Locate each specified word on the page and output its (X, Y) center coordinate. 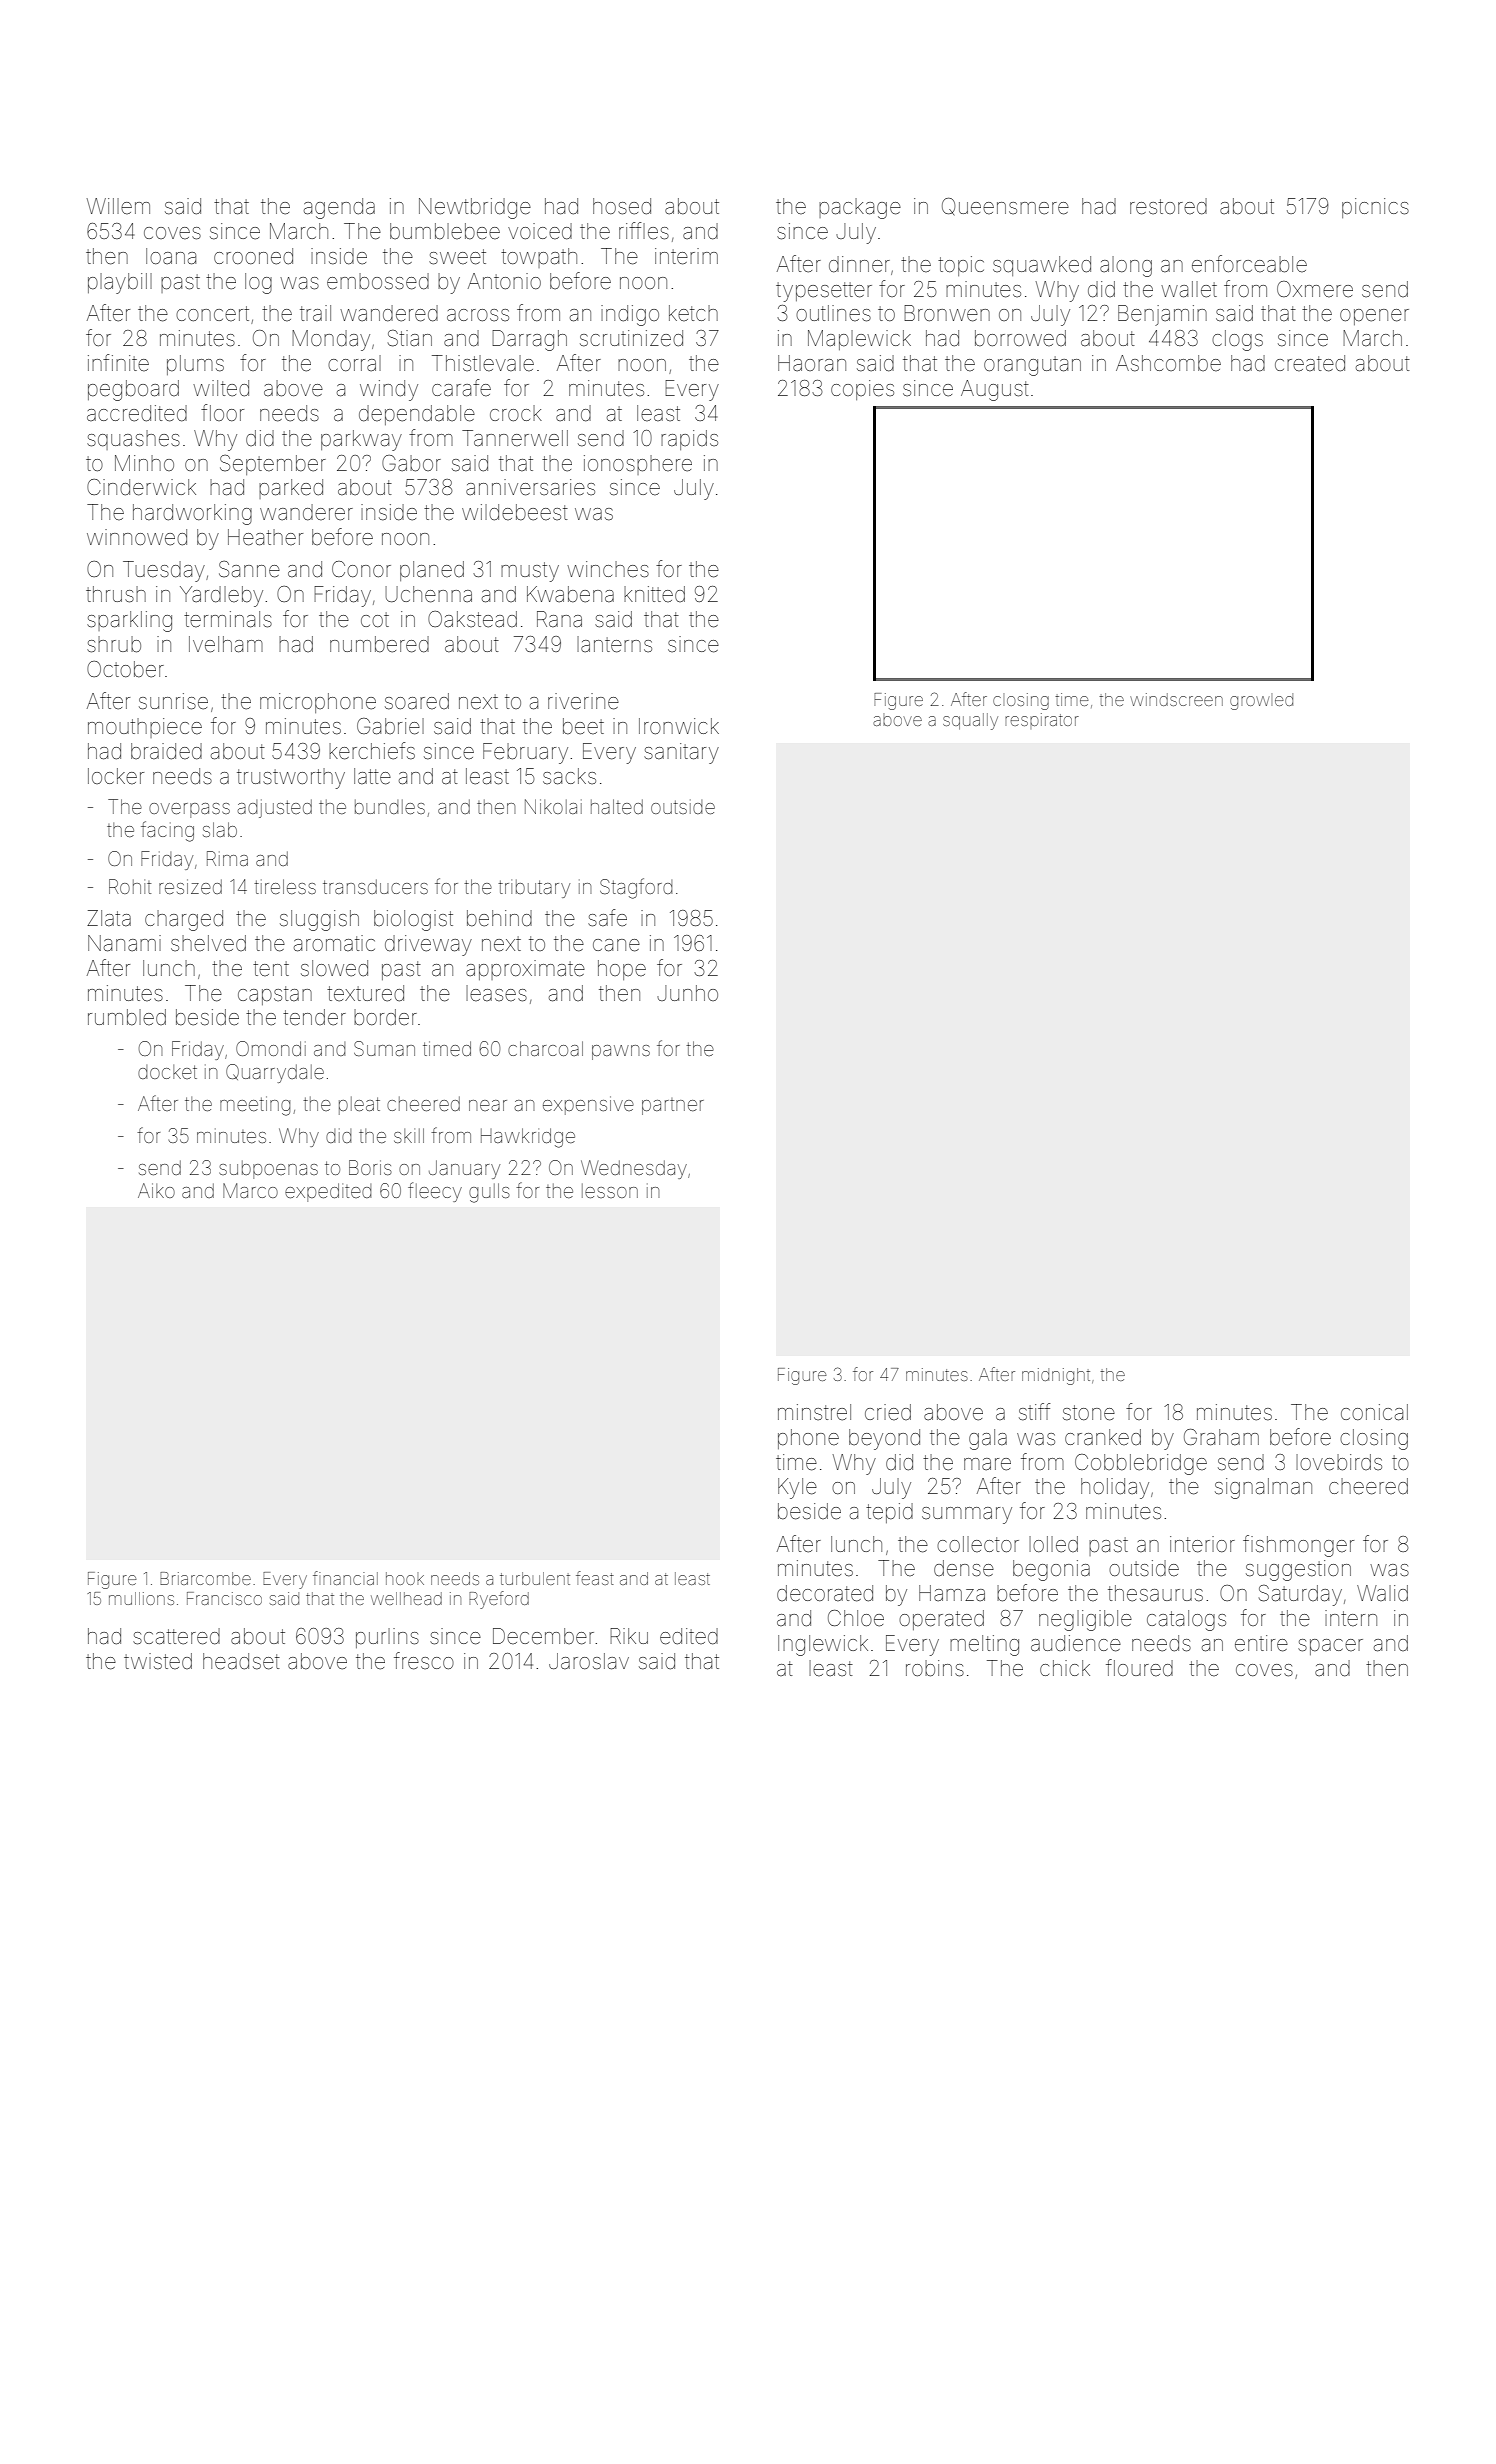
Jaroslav (589, 1661)
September (273, 465)
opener (1374, 317)
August (995, 390)
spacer (1330, 1647)
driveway (428, 945)
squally (970, 721)
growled (1261, 701)
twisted (158, 1661)
